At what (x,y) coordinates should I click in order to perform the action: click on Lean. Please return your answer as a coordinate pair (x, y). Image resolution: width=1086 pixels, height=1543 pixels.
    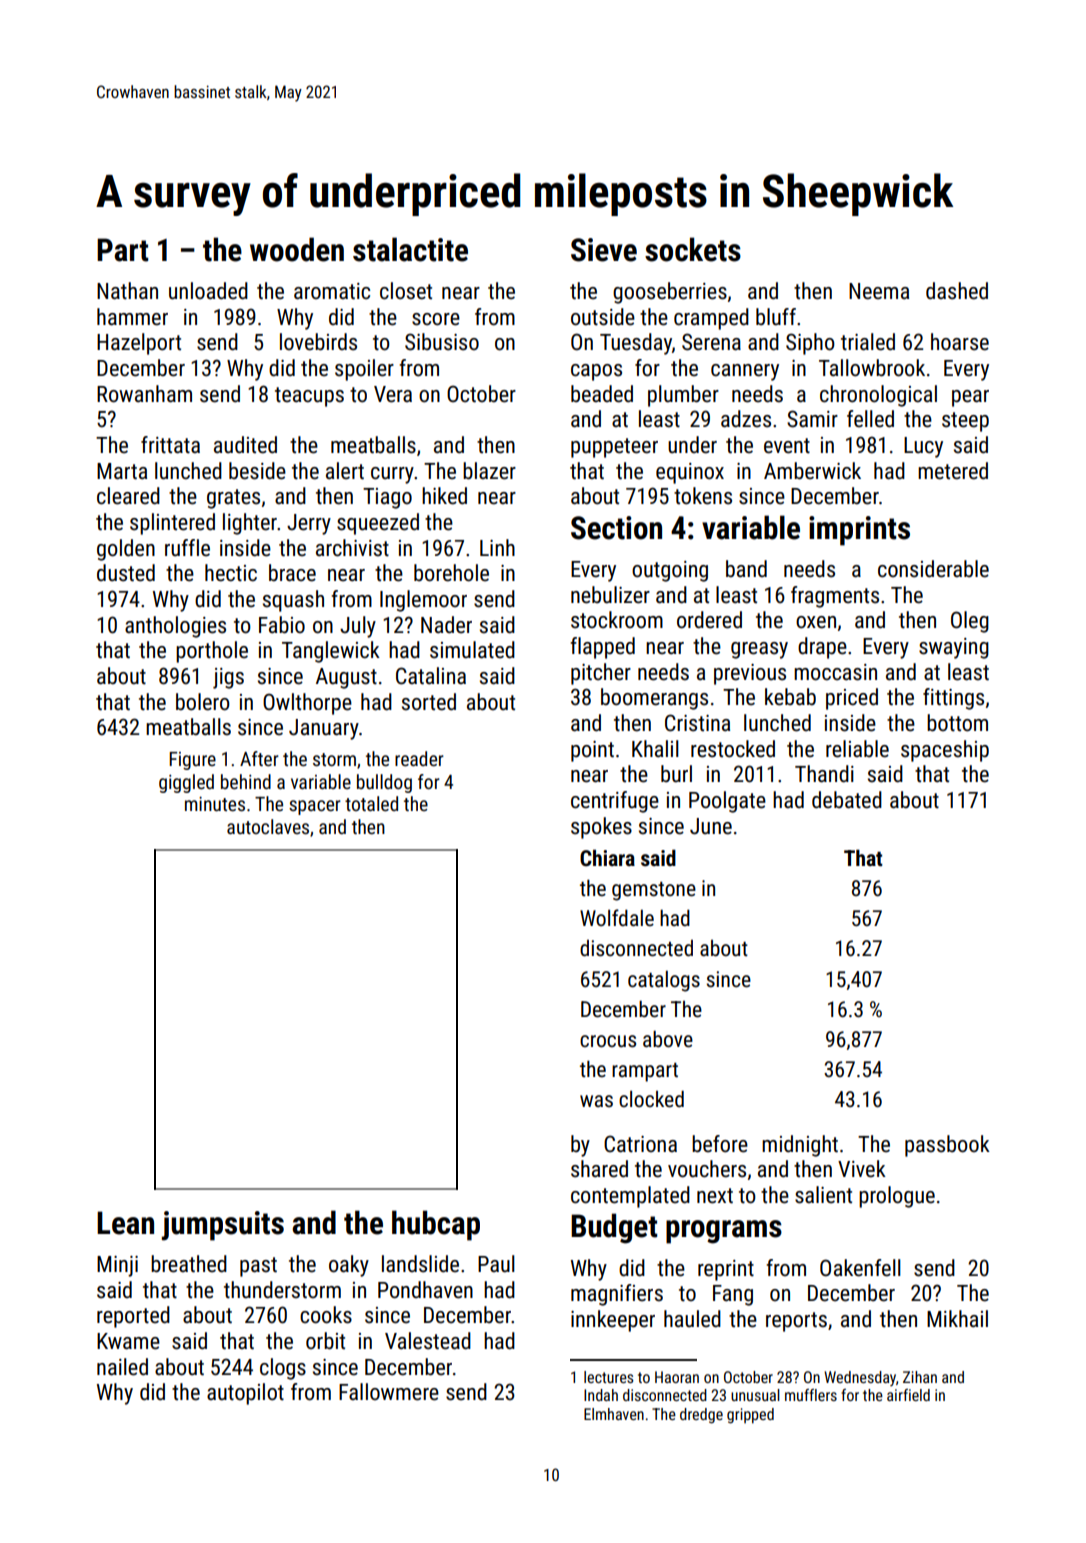
    Looking at the image, I should click on (125, 1223).
